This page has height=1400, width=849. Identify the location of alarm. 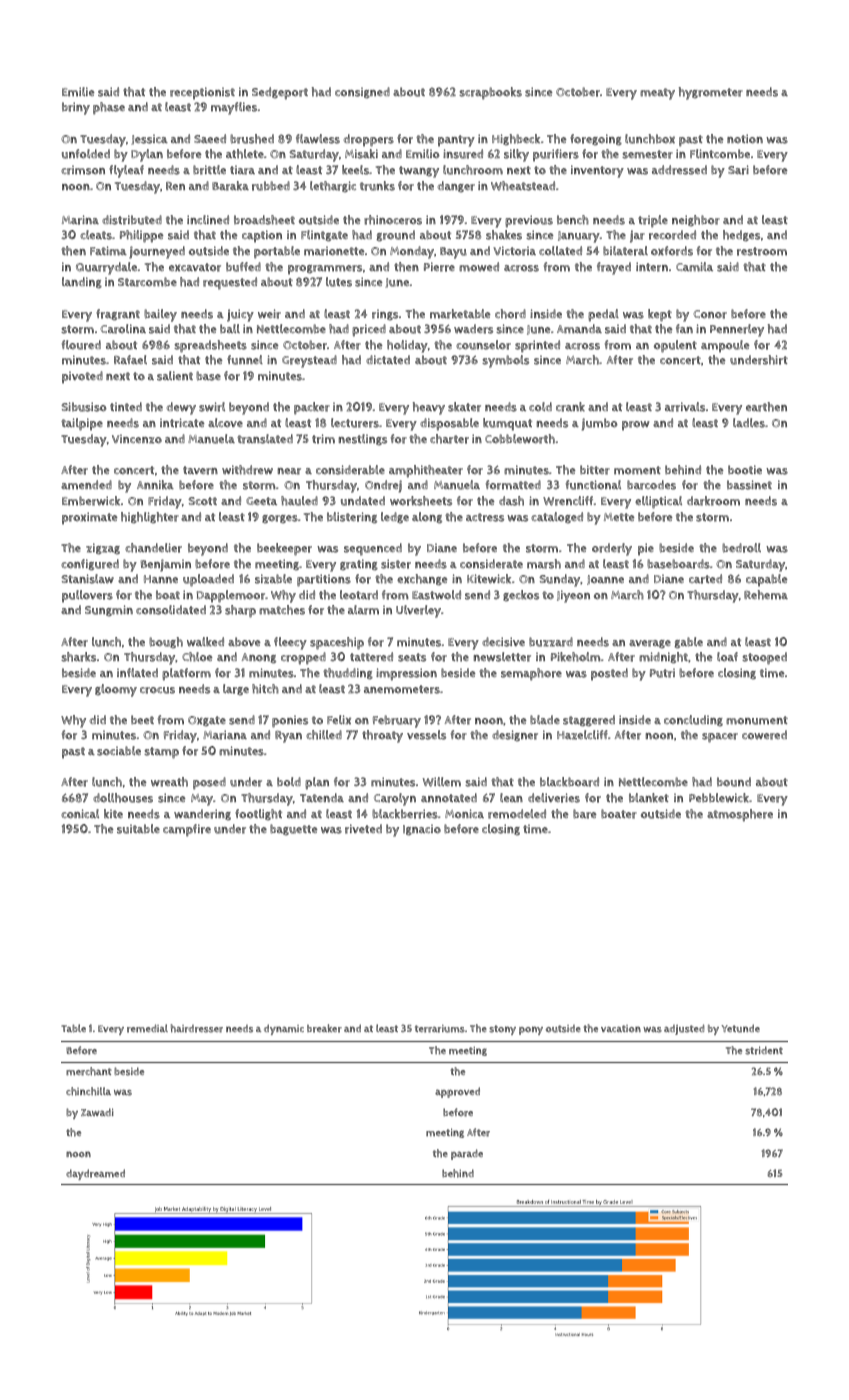
(363, 610).
